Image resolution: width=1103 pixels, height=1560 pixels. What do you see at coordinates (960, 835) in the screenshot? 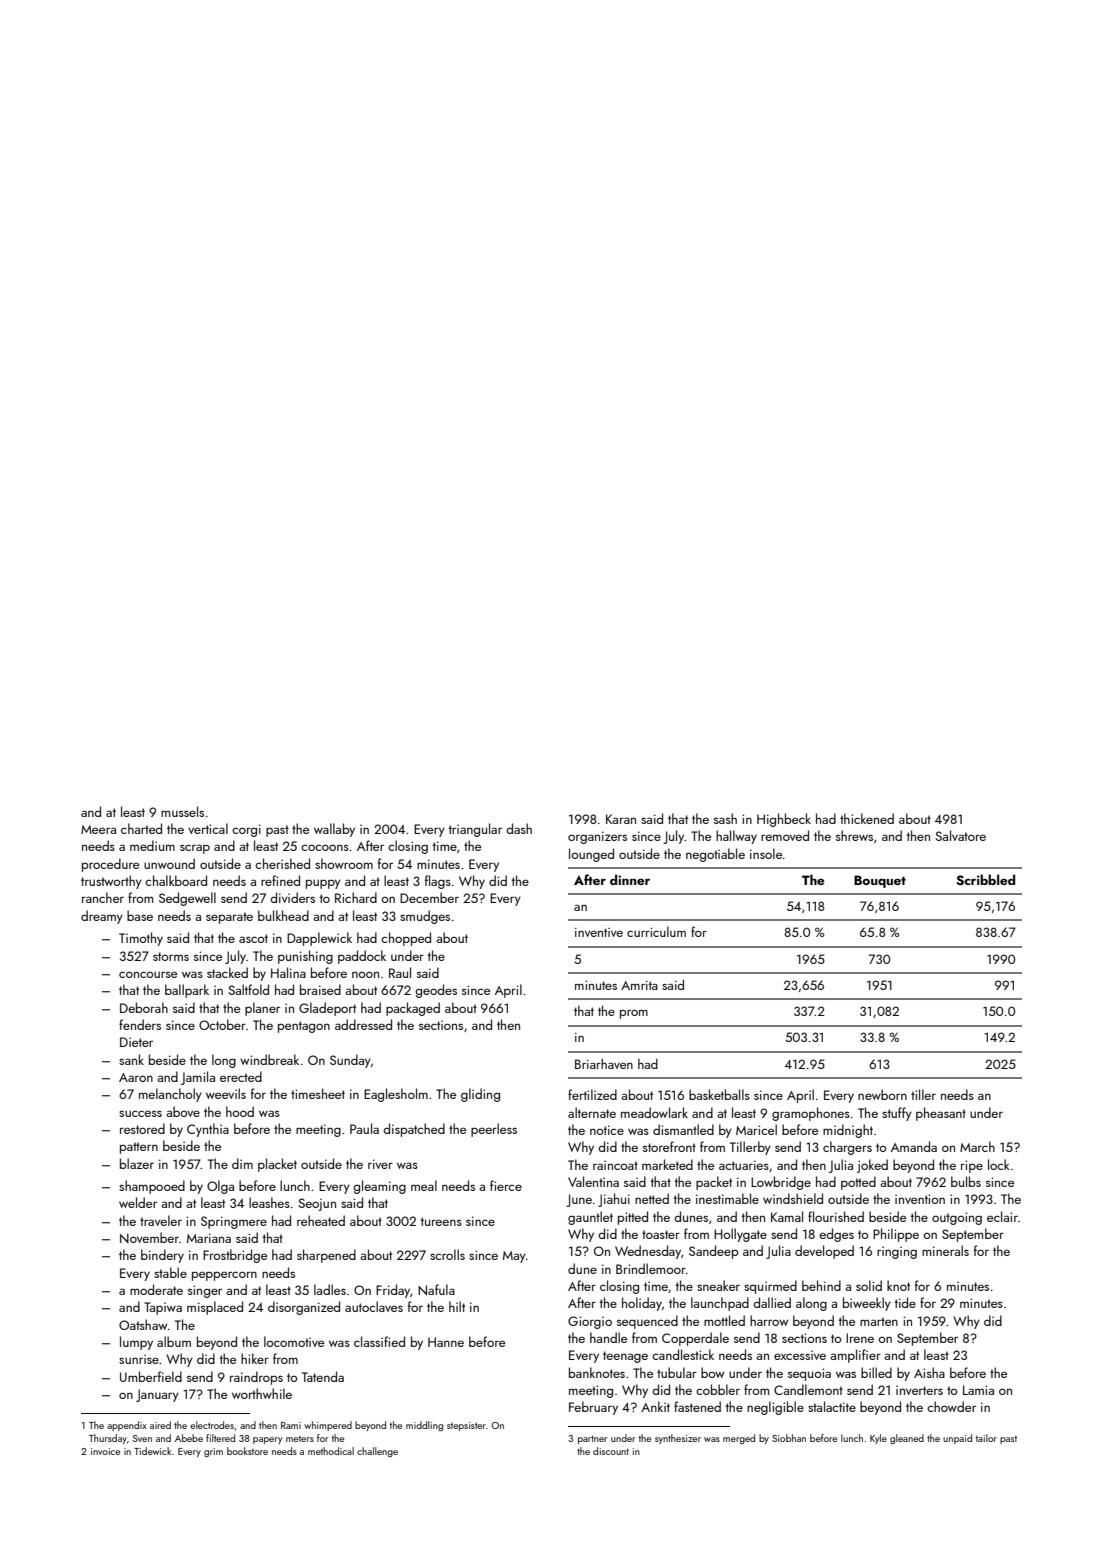
I see `Salvatore` at bounding box center [960, 835].
